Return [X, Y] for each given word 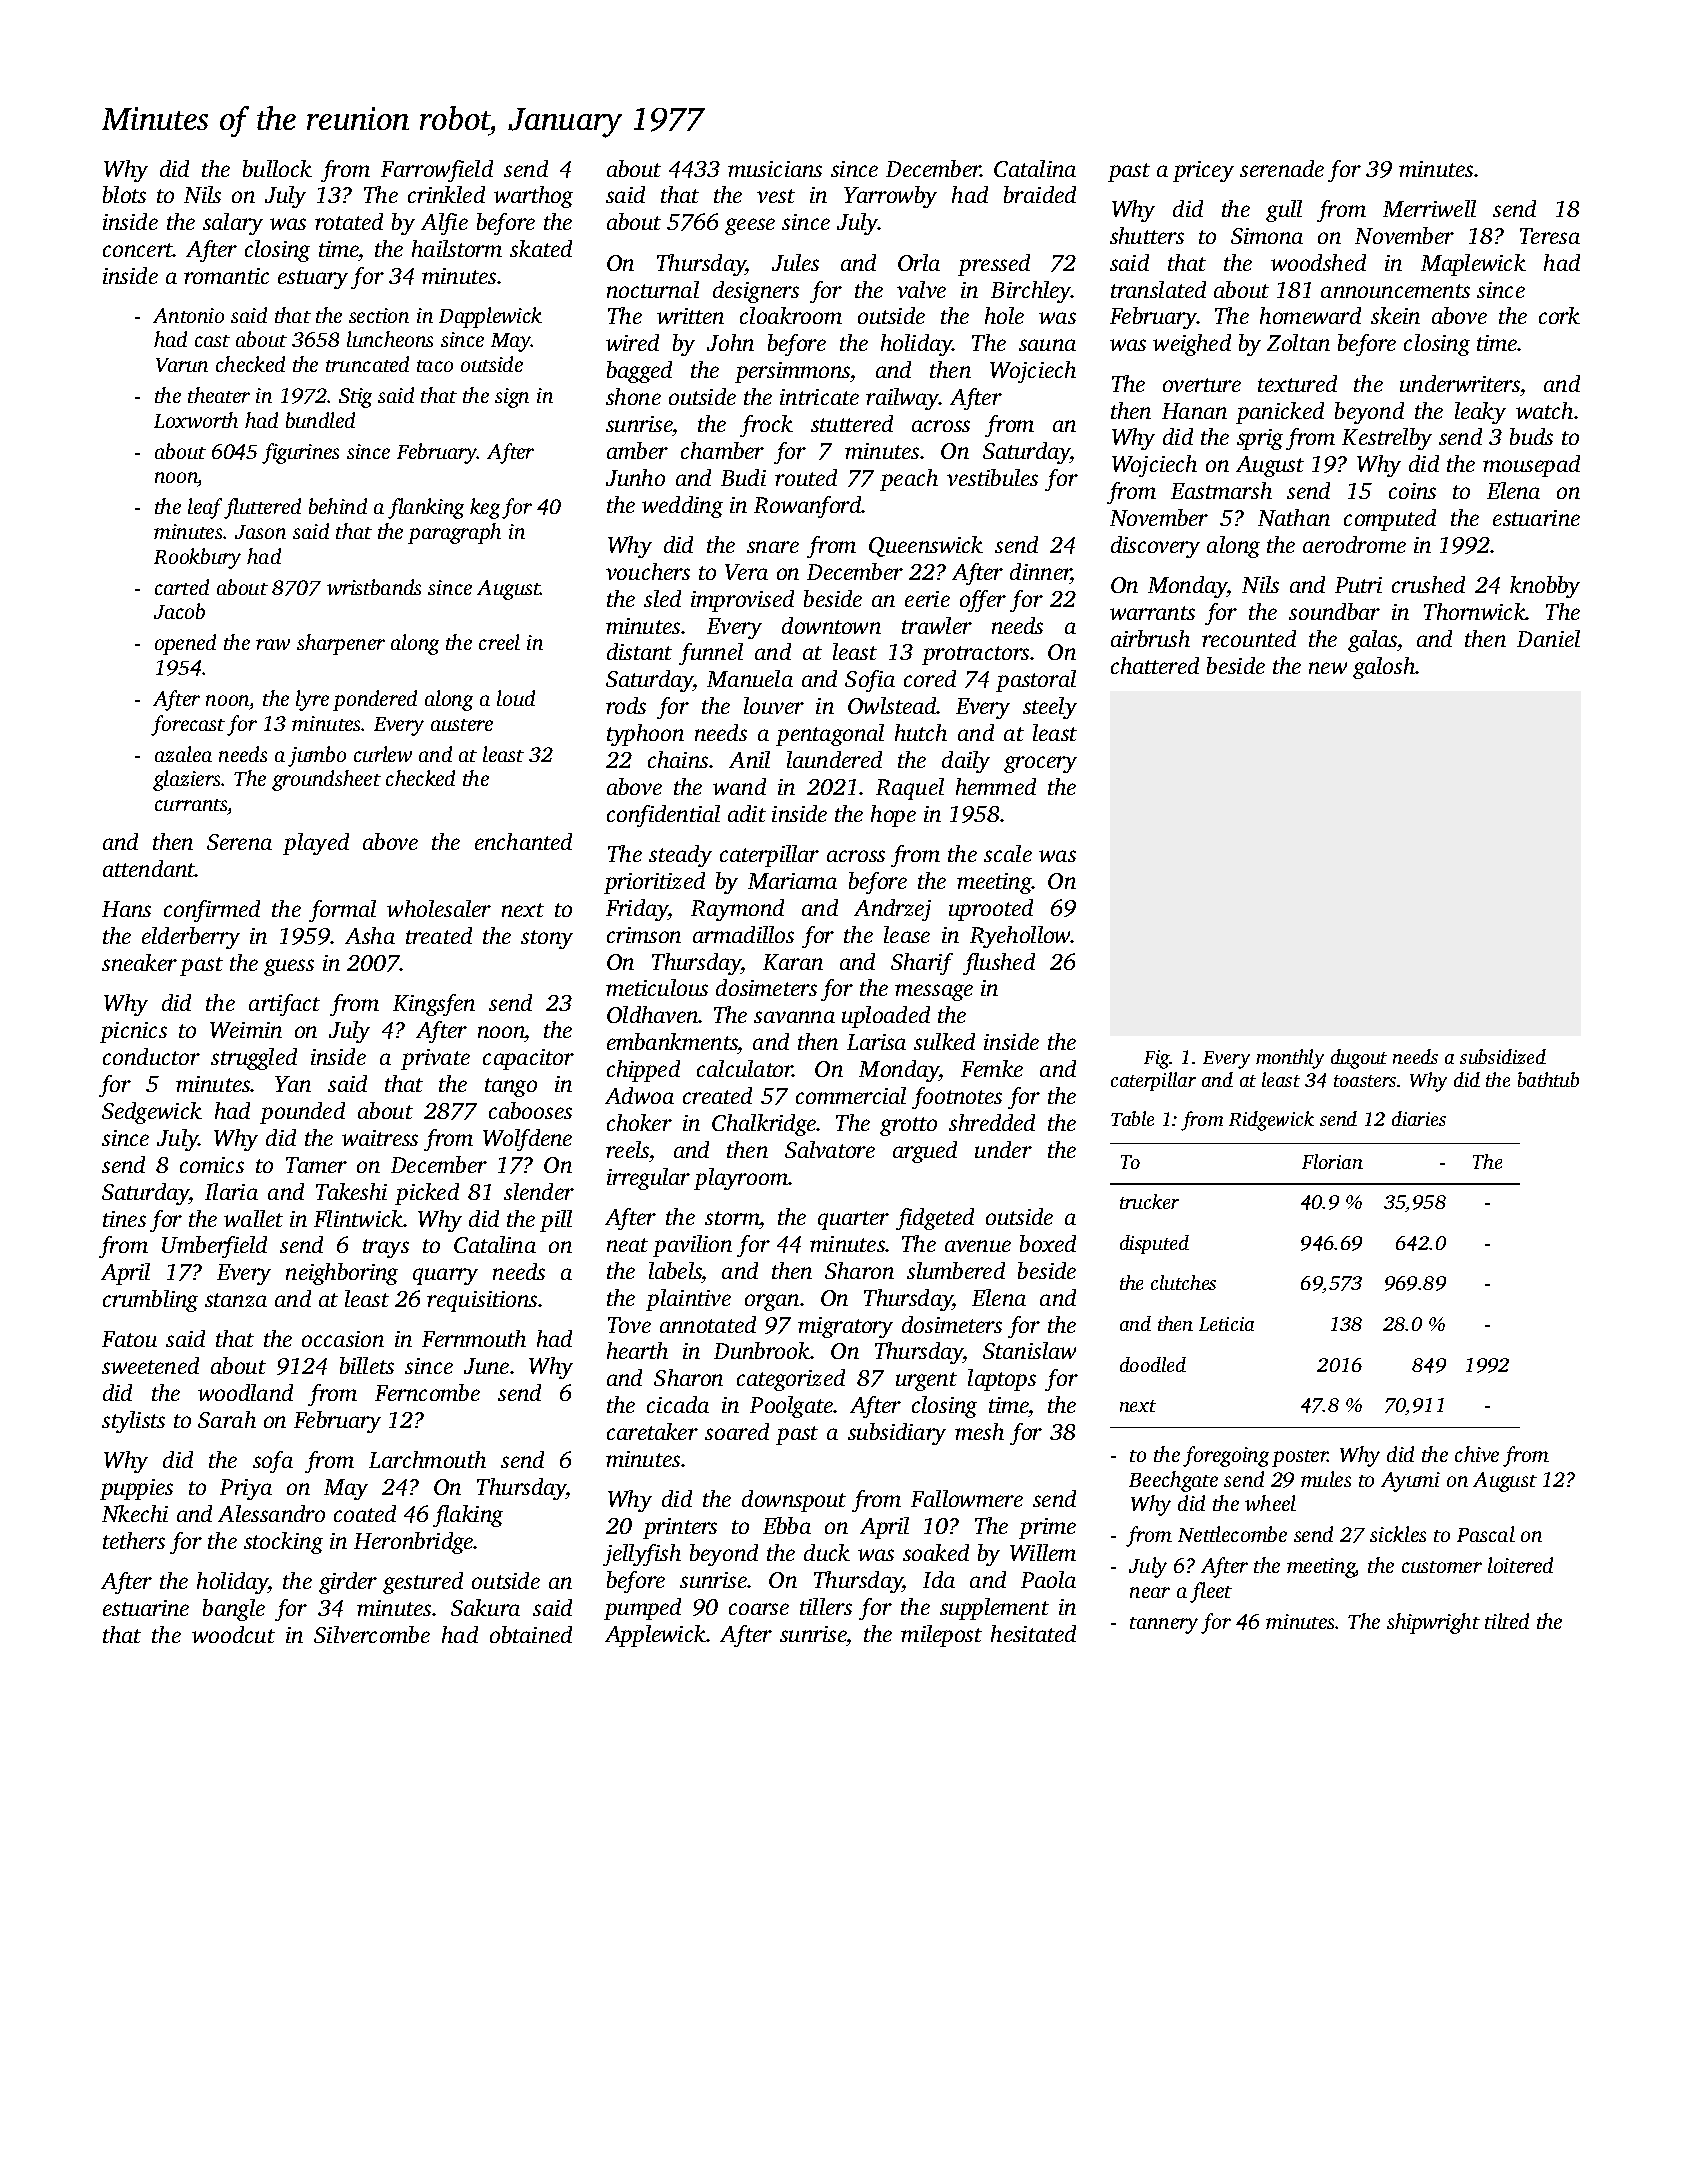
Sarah [227, 1419]
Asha [370, 935]
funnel [711, 654]
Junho [635, 477]
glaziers [186, 780]
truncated [367, 364]
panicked [1280, 413]
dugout [1359, 1059]
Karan [793, 962]
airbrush [1150, 638]
